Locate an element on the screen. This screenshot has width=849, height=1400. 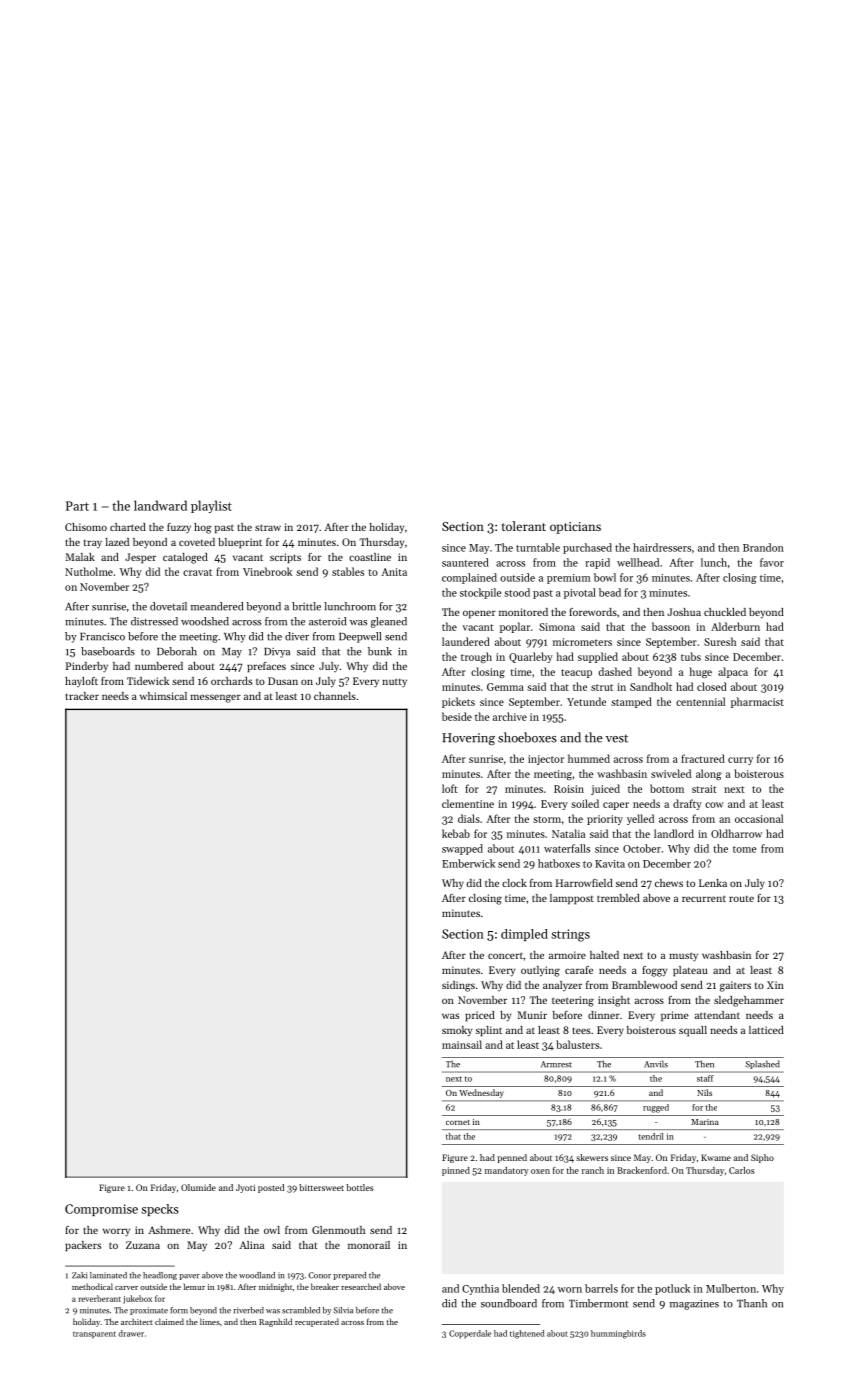
Glenmouth is located at coordinates (338, 1230).
